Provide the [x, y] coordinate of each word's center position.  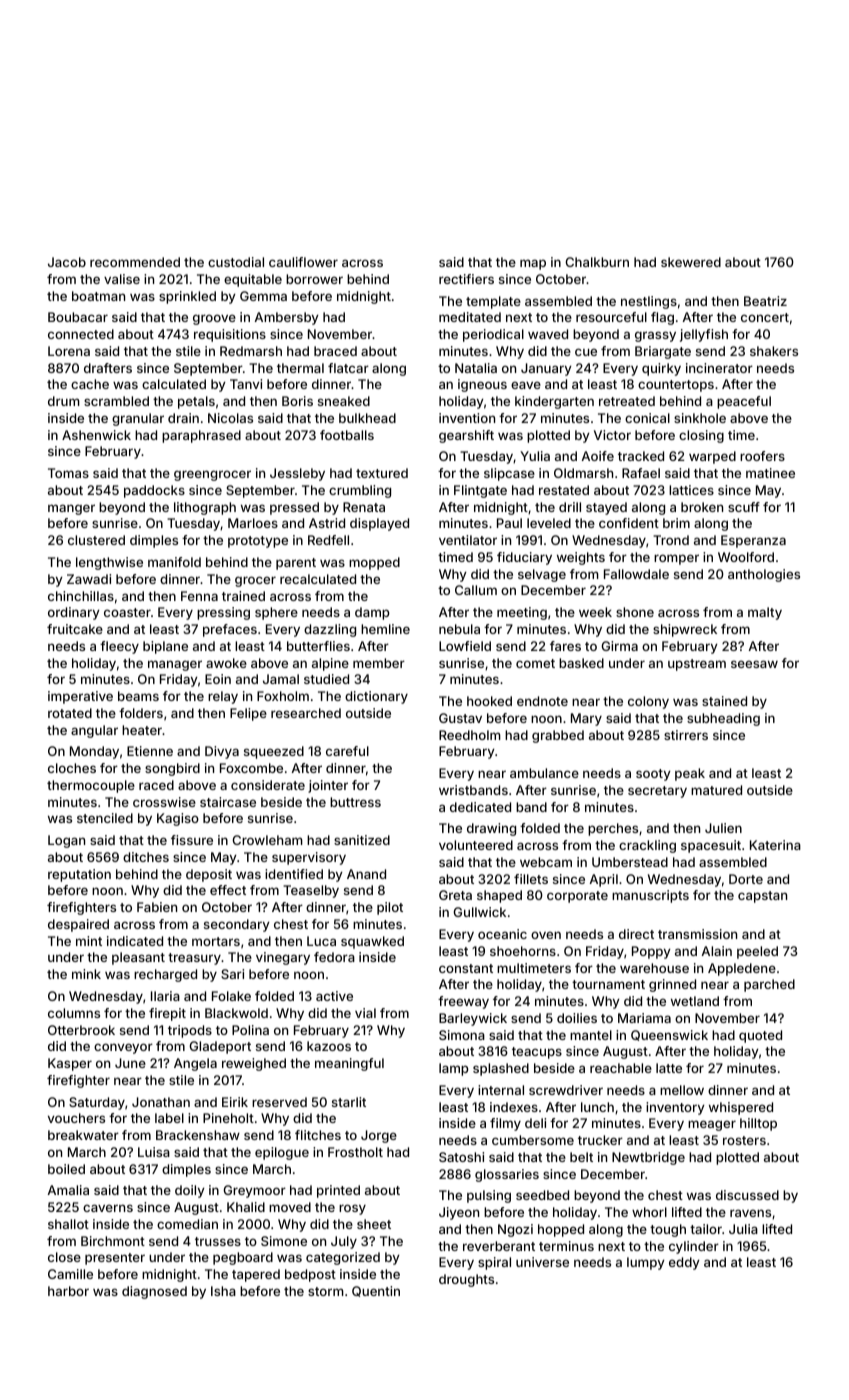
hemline [385, 629]
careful [347, 751]
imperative [80, 697]
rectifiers [466, 279]
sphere [276, 613]
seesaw [754, 664]
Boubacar [78, 317]
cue [586, 352]
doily [190, 1191]
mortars [216, 941]
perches [613, 829]
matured [716, 790]
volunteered [476, 845]
